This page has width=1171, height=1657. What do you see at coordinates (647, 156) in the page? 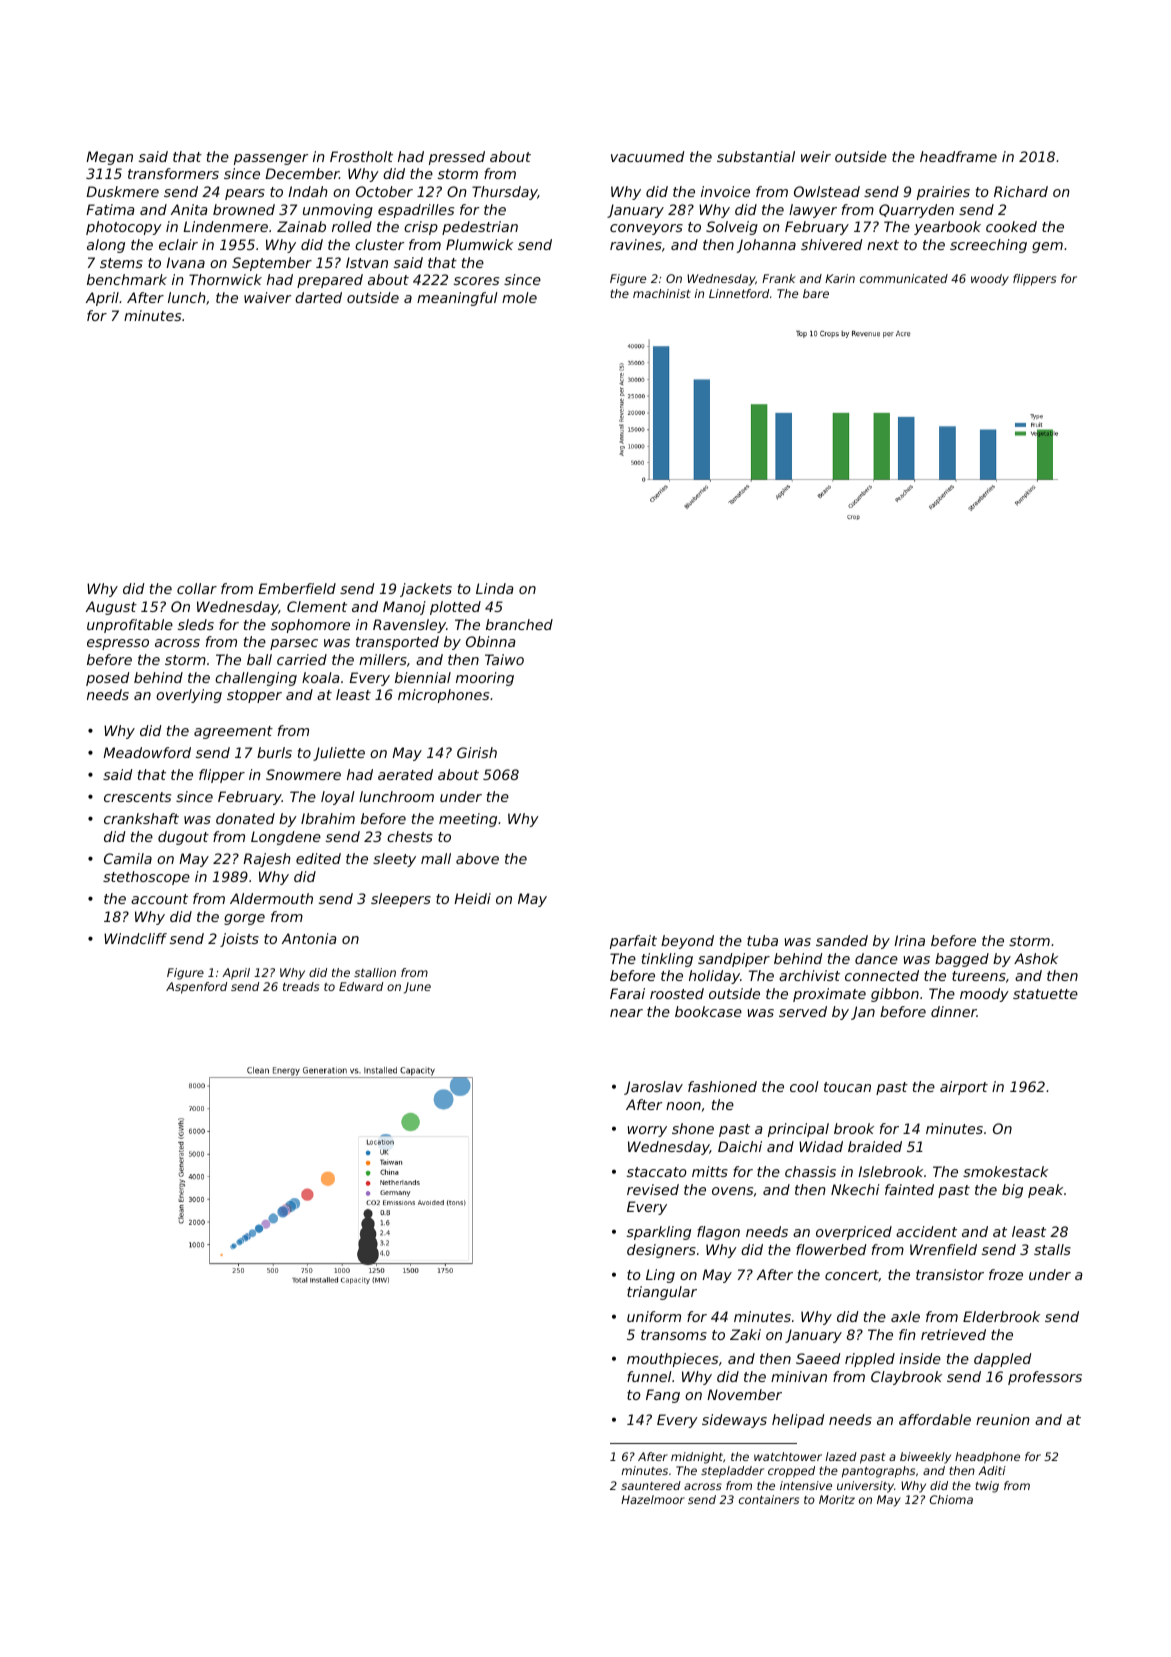
I see `vacuumed` at bounding box center [647, 156].
